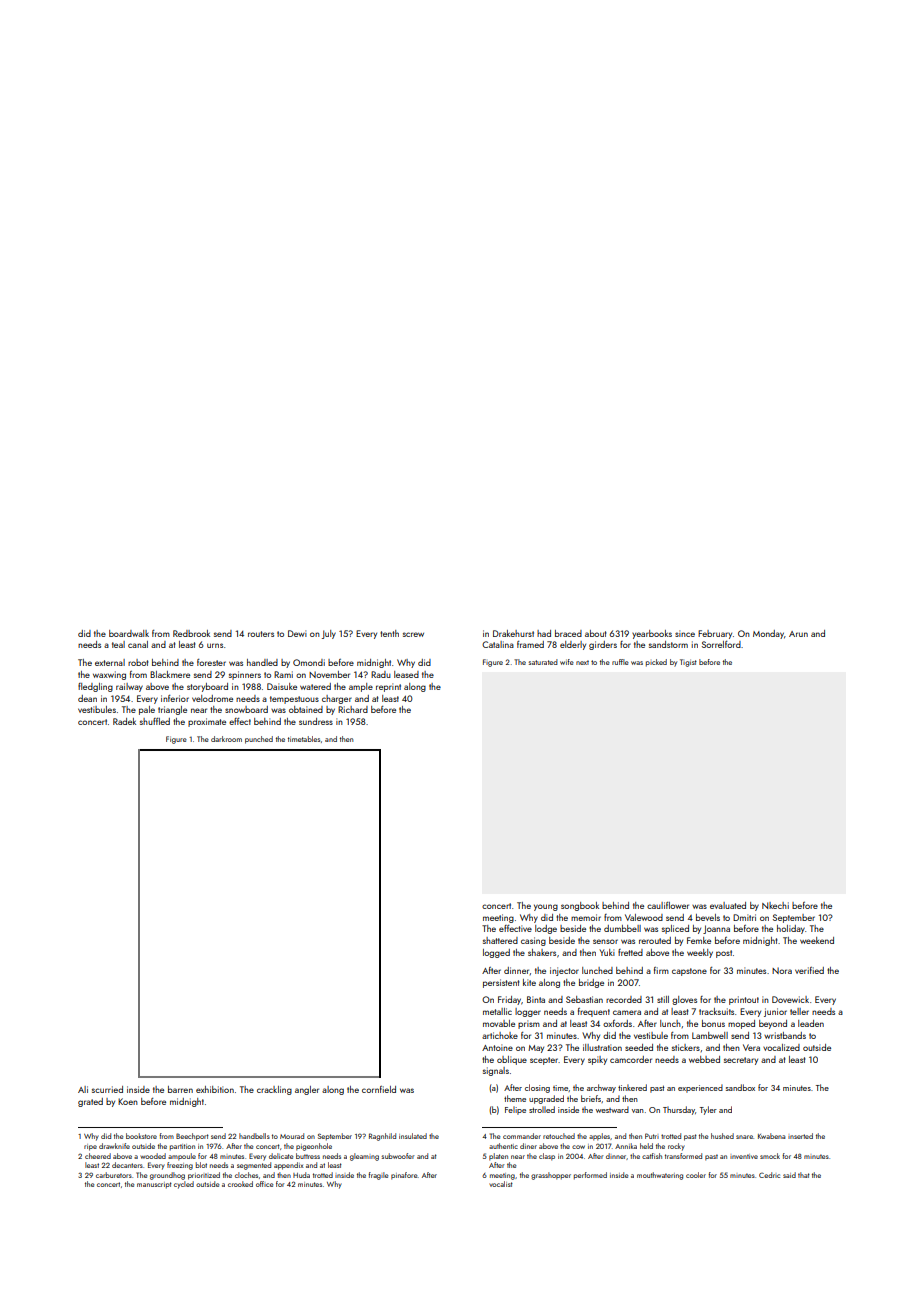  Describe the element at coordinates (496, 953) in the screenshot. I see `logged` at that location.
